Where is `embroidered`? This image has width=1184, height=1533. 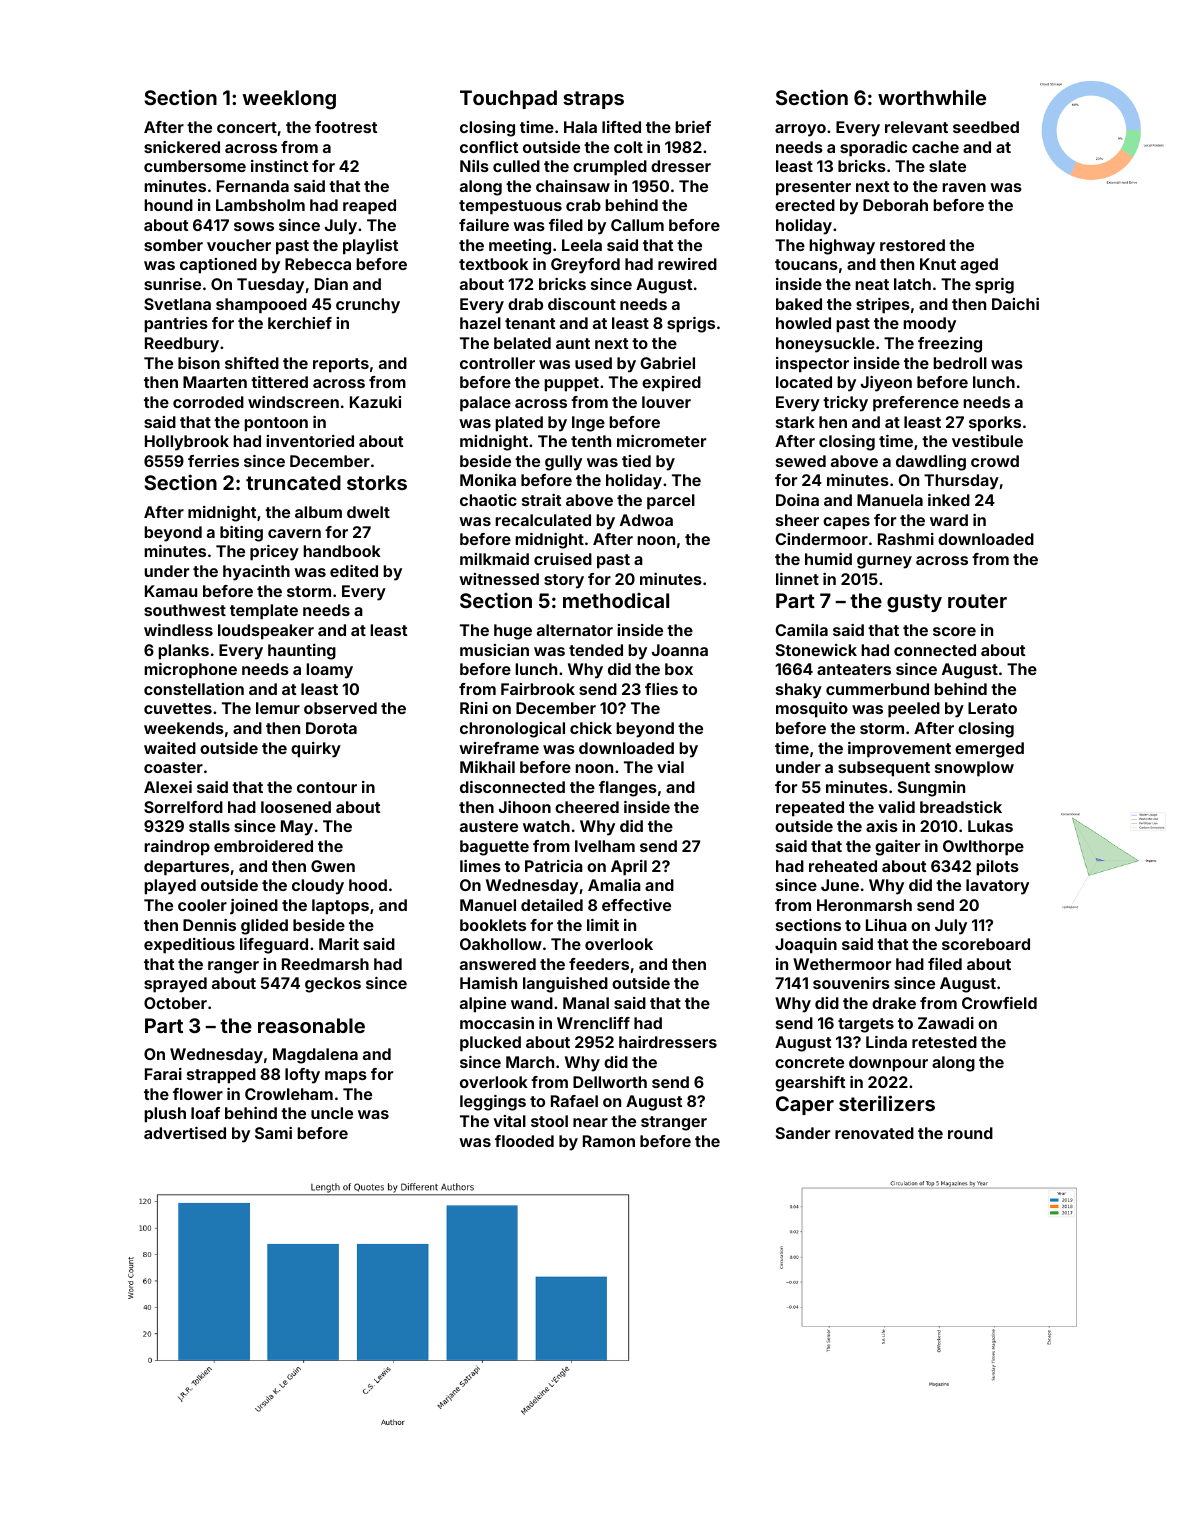 embroidered is located at coordinates (263, 846).
